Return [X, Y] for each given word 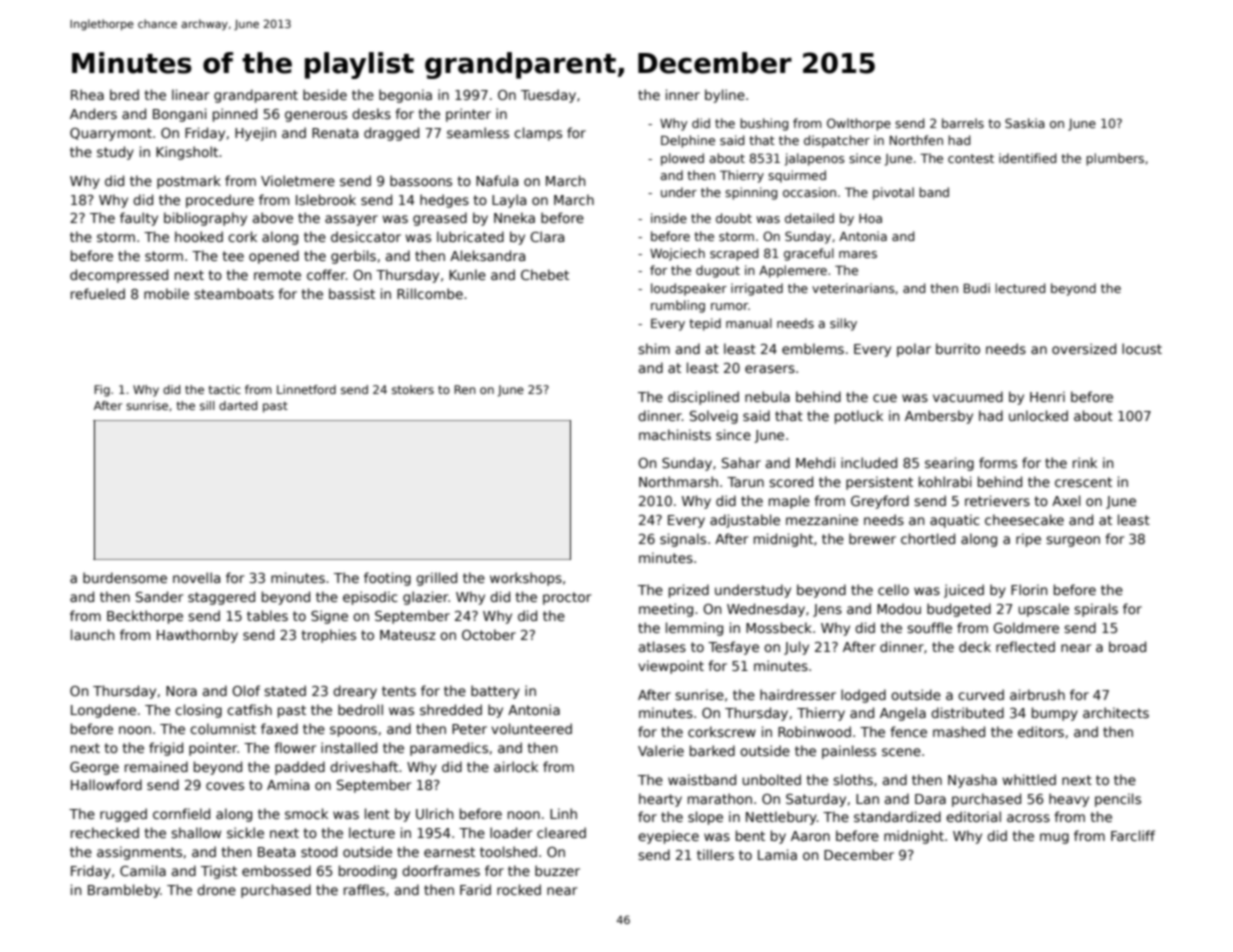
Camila [143, 870]
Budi [977, 288]
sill [207, 405]
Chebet [545, 274]
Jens [827, 610]
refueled [98, 293]
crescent [1083, 482]
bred [124, 94]
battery [495, 692]
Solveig [714, 417]
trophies [329, 636]
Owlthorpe [859, 124]
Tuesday [548, 96]
